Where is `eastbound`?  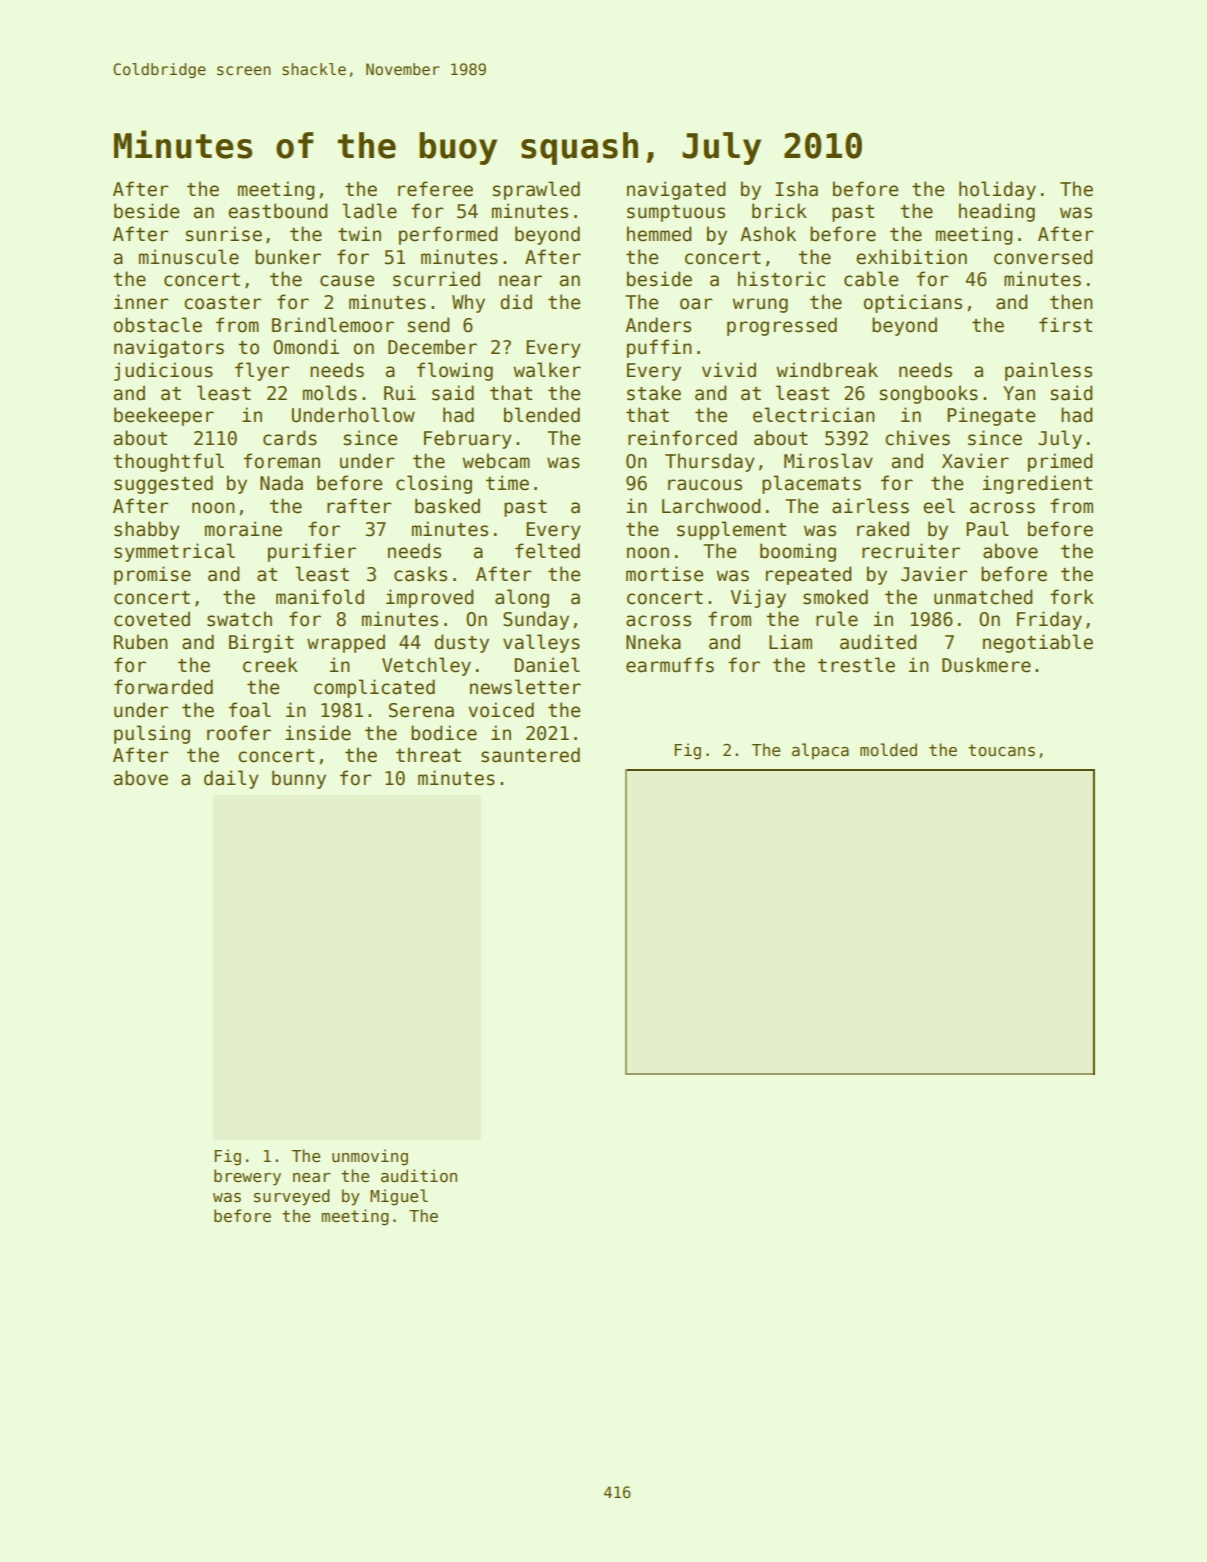
eastbound is located at coordinates (277, 211).
